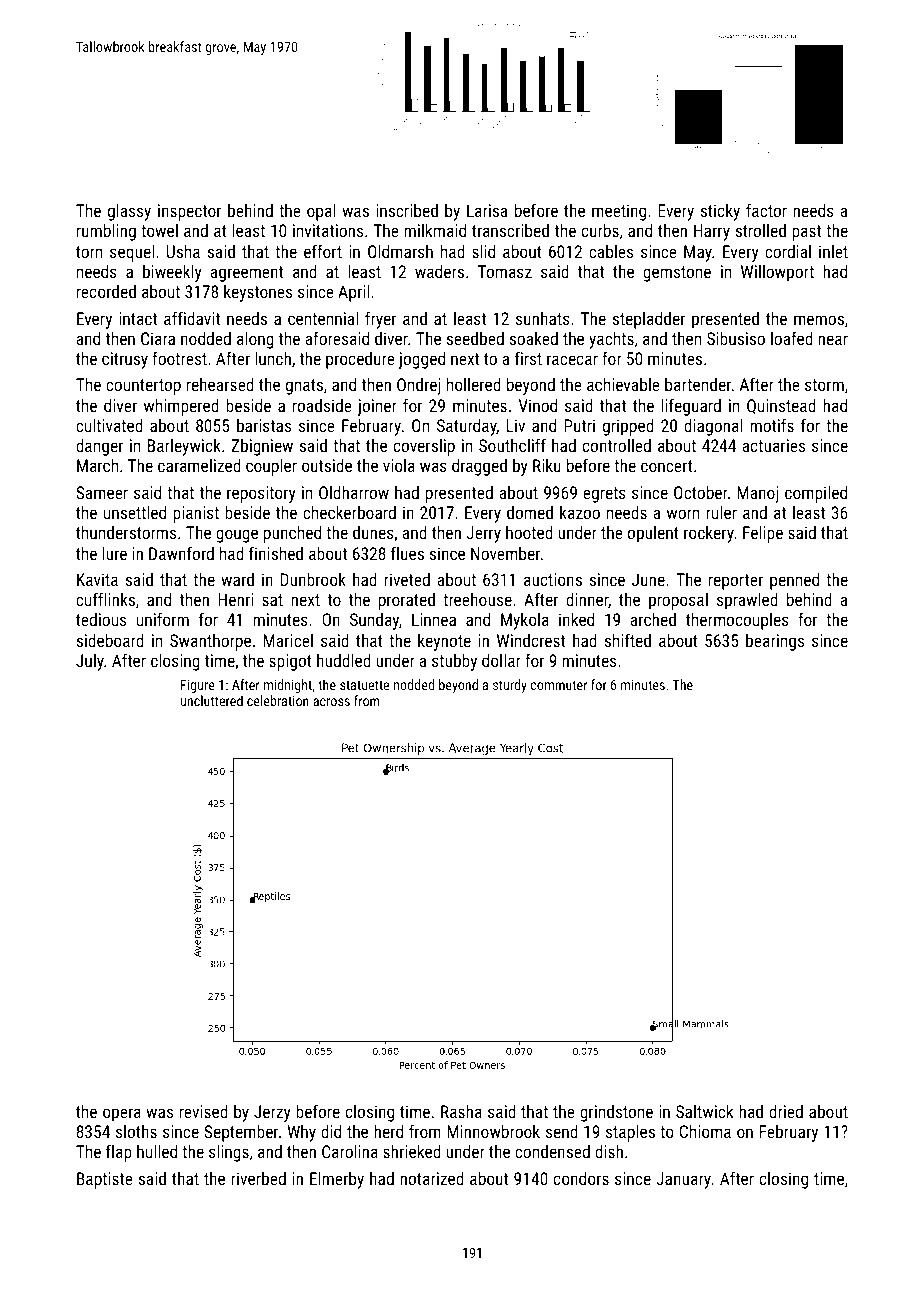 The width and height of the page is (924, 1314). What do you see at coordinates (129, 212) in the page?
I see `glassy` at bounding box center [129, 212].
